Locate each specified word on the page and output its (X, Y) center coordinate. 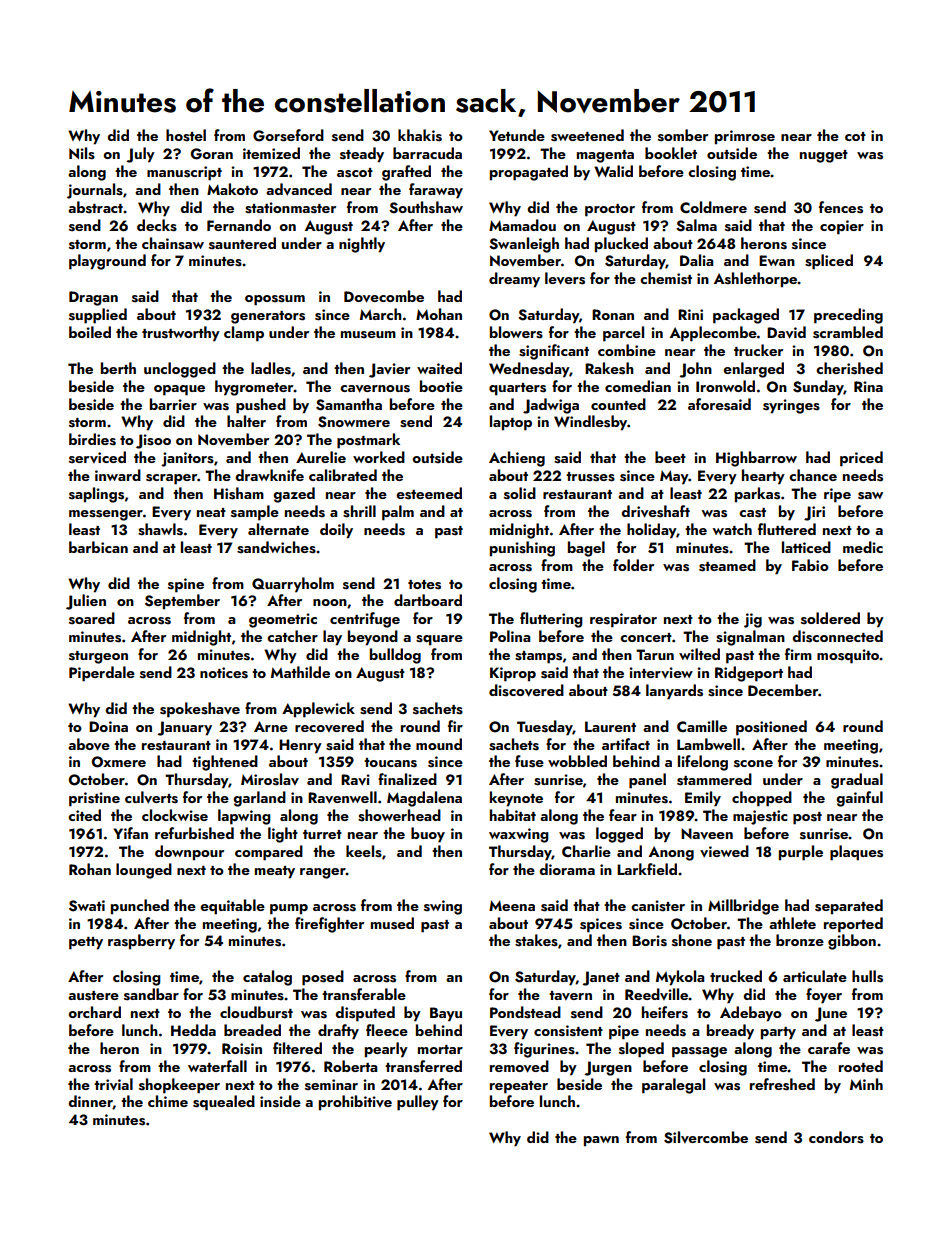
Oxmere (119, 762)
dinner (90, 1102)
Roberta (351, 1066)
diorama (567, 869)
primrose (745, 137)
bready (730, 1032)
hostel (186, 135)
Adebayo (751, 1014)
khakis (420, 135)
